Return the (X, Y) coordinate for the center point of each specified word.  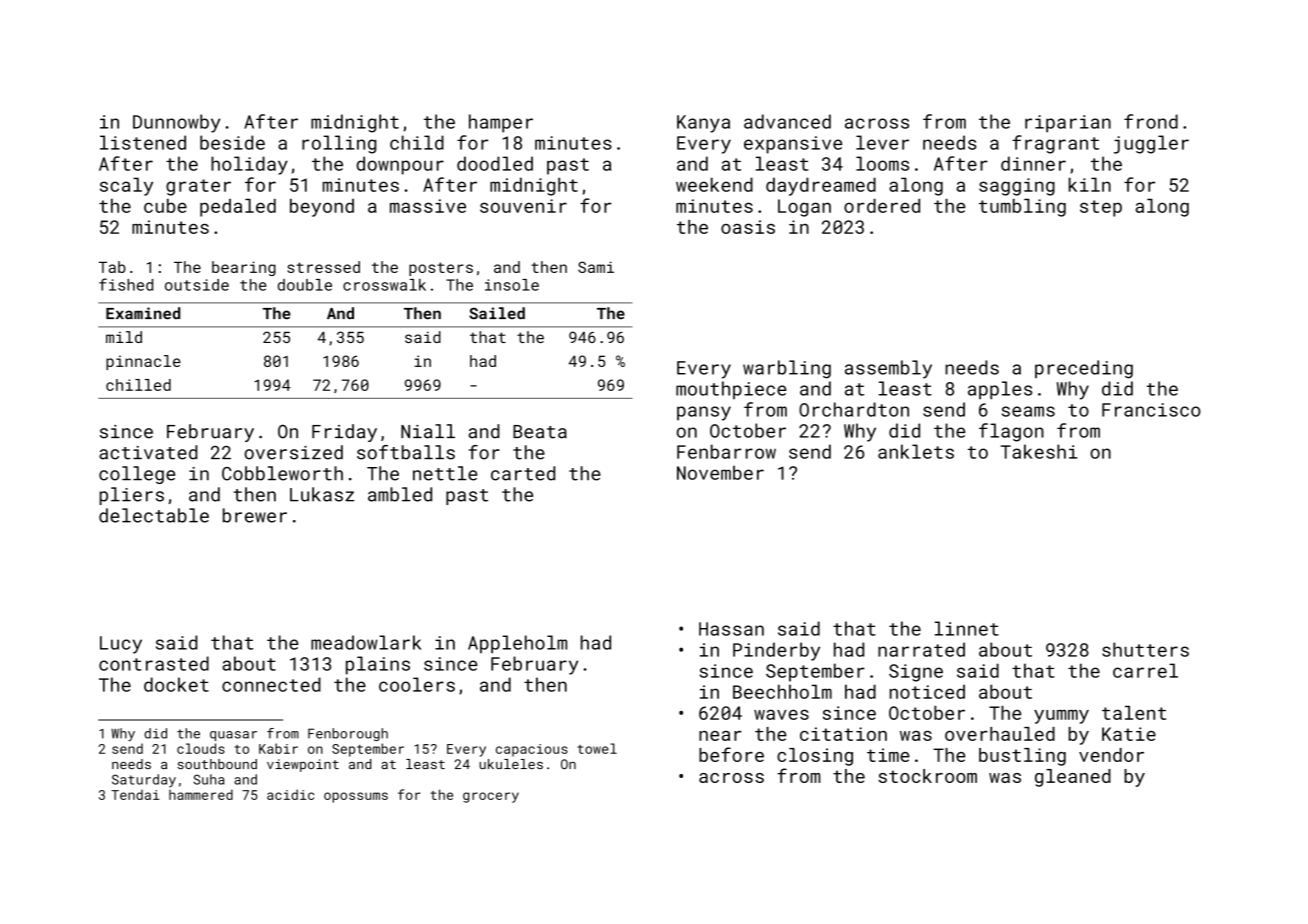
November (720, 472)
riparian (1068, 124)
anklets (916, 451)
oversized (293, 452)
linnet (967, 628)
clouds (201, 748)
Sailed (497, 313)
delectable (154, 515)
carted (523, 473)
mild (124, 337)
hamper (501, 123)
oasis (748, 227)
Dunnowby (176, 123)
